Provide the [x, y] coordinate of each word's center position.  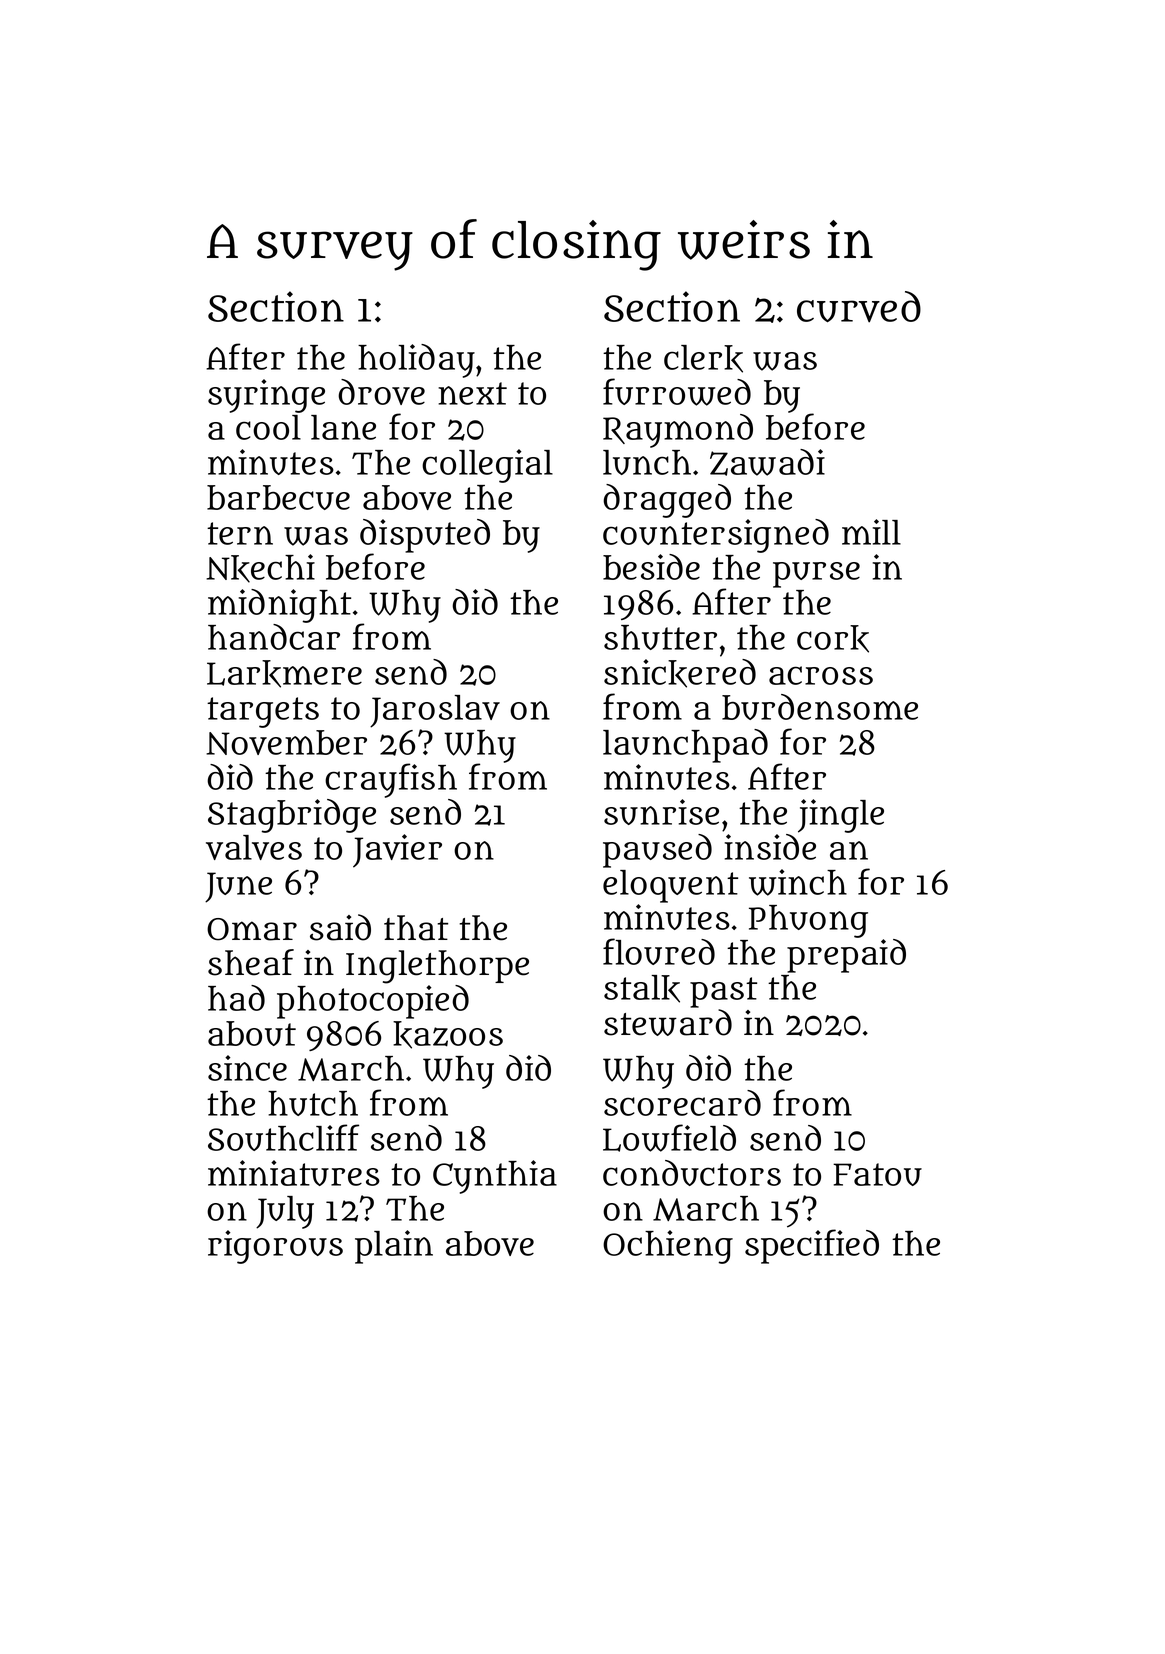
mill [871, 532]
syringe [266, 396]
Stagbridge [292, 816]
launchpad [685, 746]
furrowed [677, 392]
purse [816, 575]
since [247, 1068]
